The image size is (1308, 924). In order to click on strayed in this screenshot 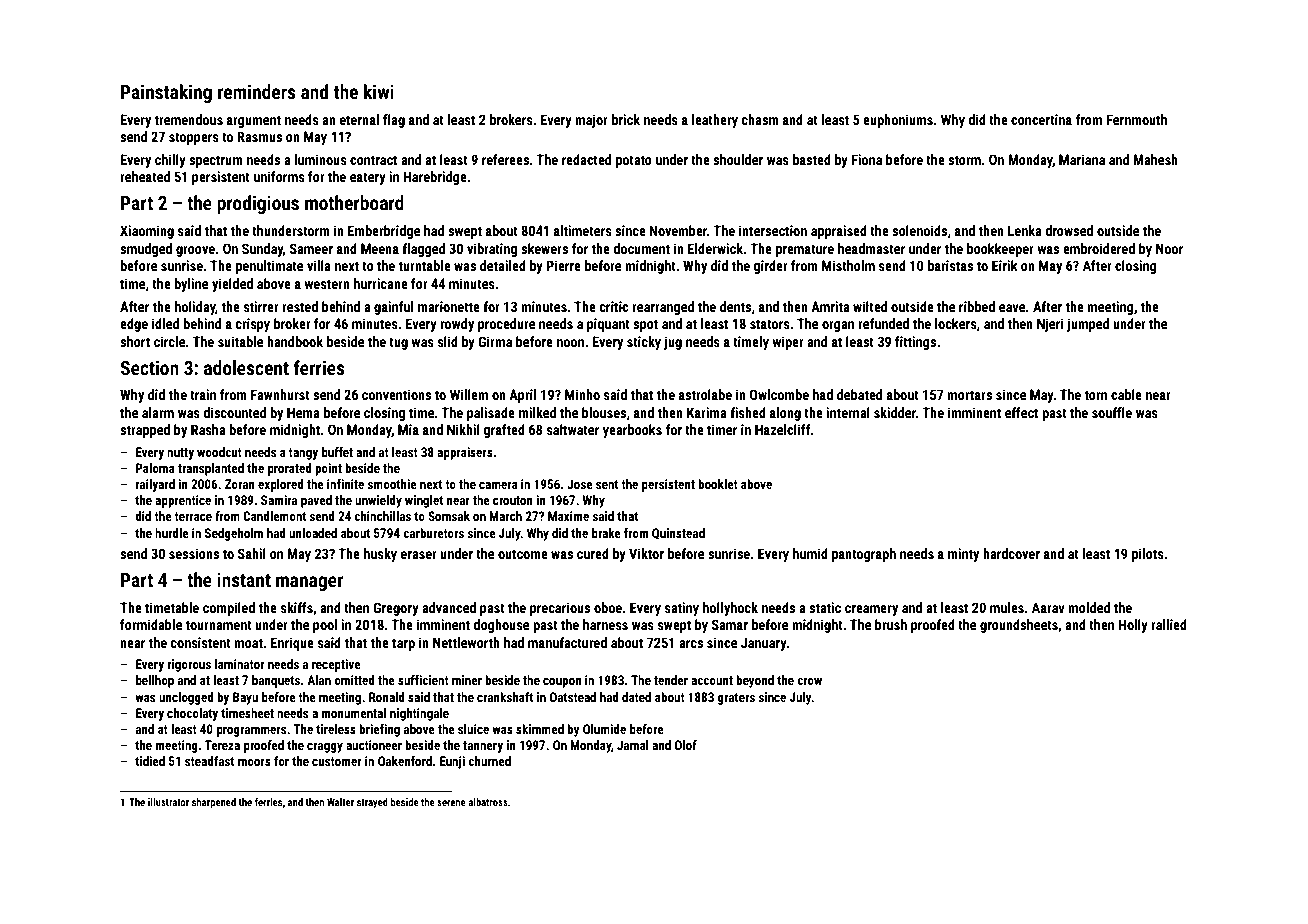, I will do `click(372, 803)`.
